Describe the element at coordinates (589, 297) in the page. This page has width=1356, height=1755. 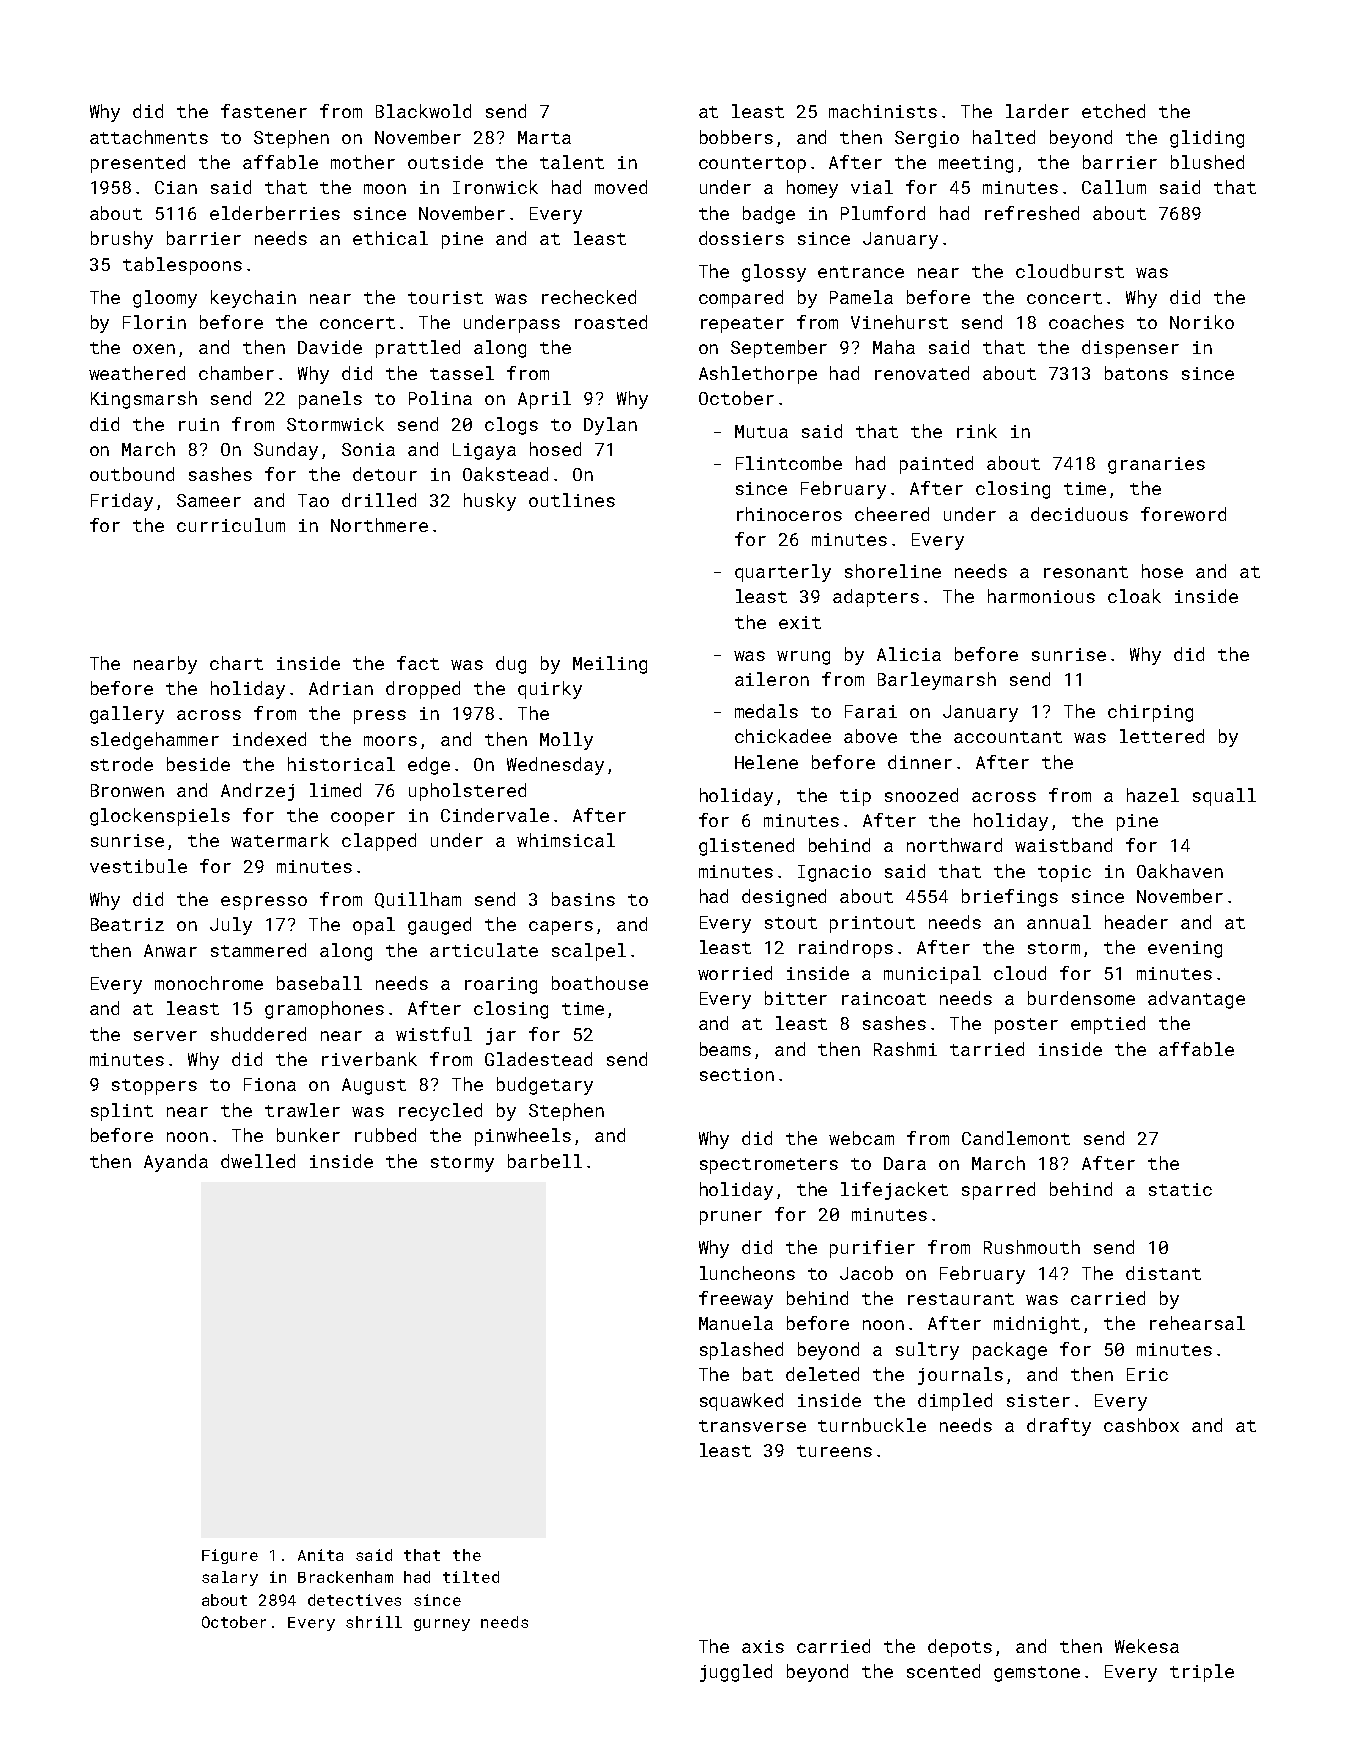
I see `rechecked` at that location.
